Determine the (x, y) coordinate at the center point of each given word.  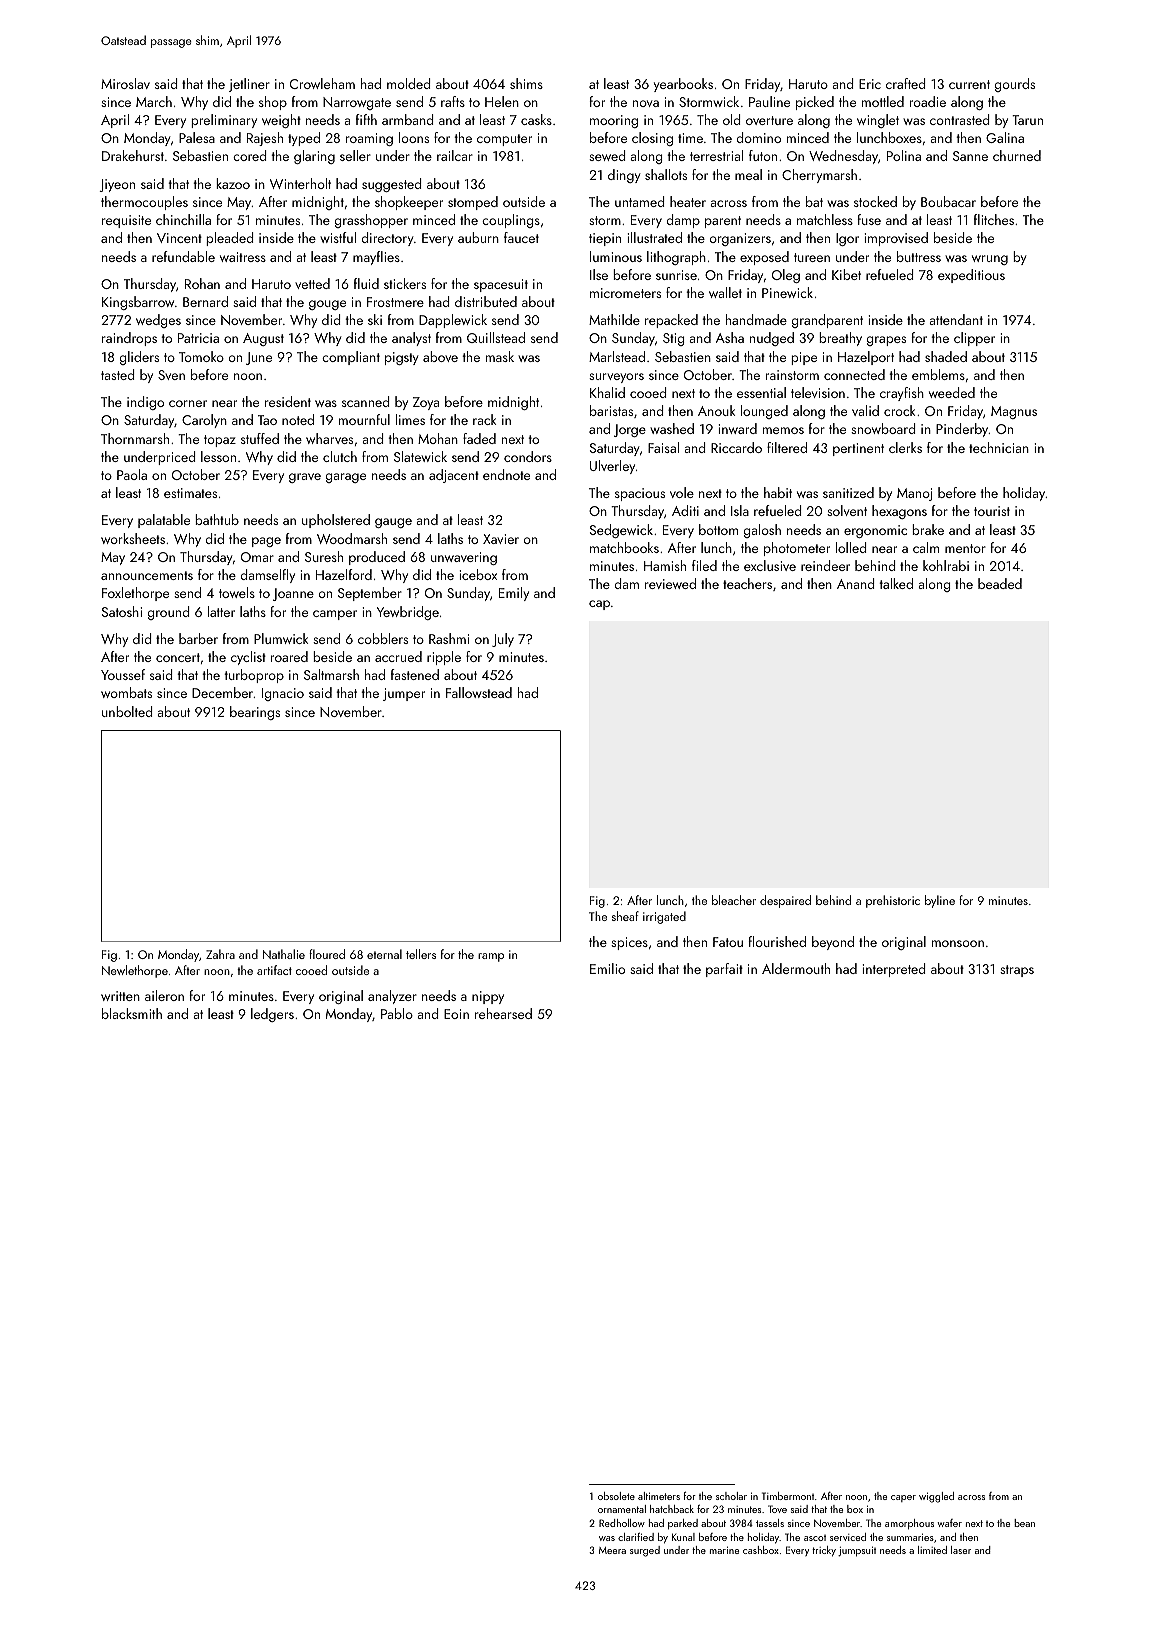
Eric (870, 84)
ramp (491, 957)
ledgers (272, 1015)
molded (409, 83)
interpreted (894, 970)
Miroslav (125, 83)
